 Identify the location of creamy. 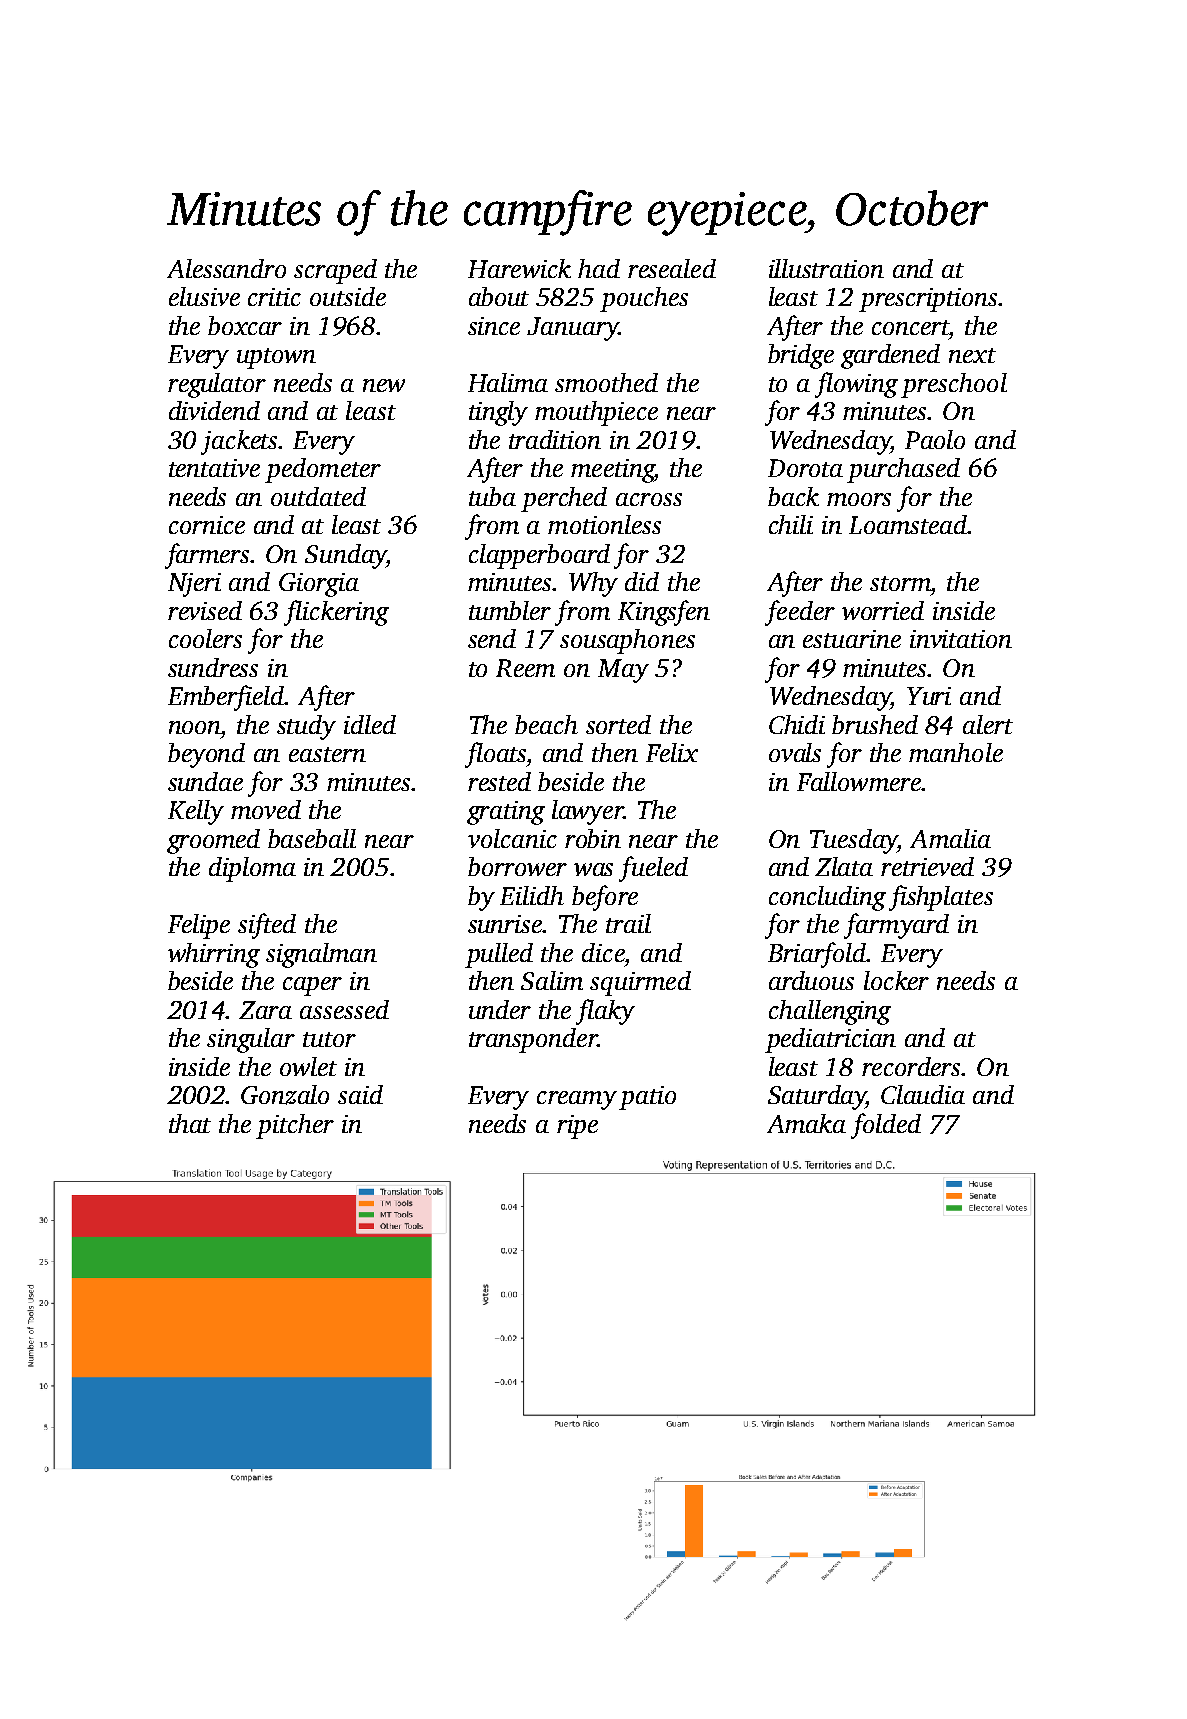
(577, 1100).
